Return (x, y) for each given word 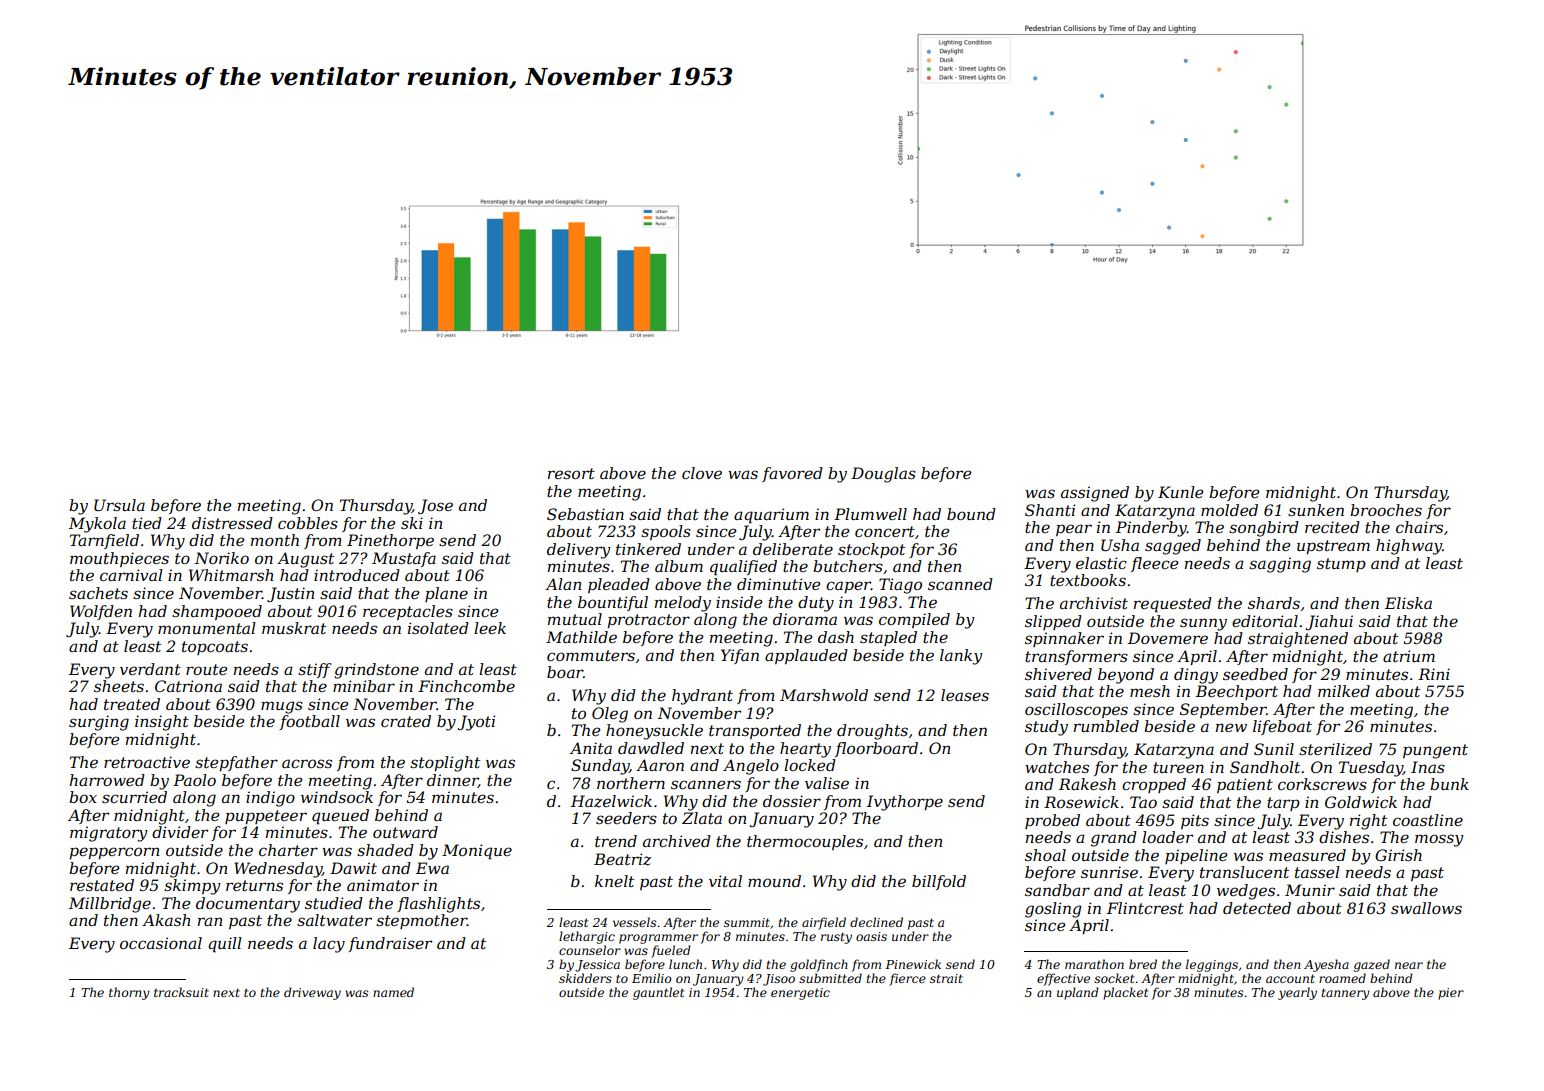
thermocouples (805, 842)
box (83, 797)
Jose (435, 506)
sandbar (1057, 890)
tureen (1178, 767)
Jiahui (1329, 622)
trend (616, 841)
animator (383, 885)
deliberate (793, 549)
